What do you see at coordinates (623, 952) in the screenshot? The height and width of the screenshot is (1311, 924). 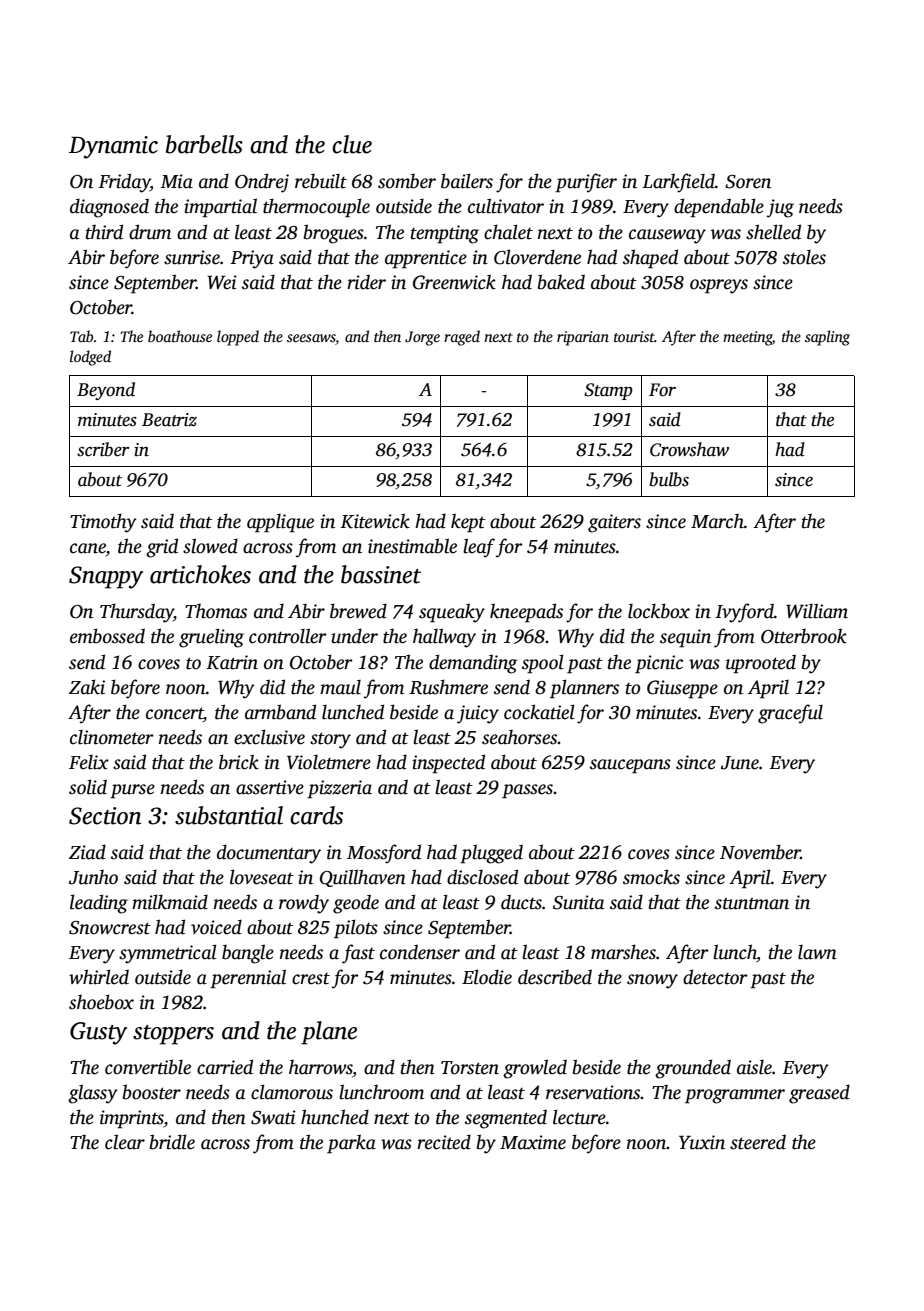 I see `marshes` at bounding box center [623, 952].
